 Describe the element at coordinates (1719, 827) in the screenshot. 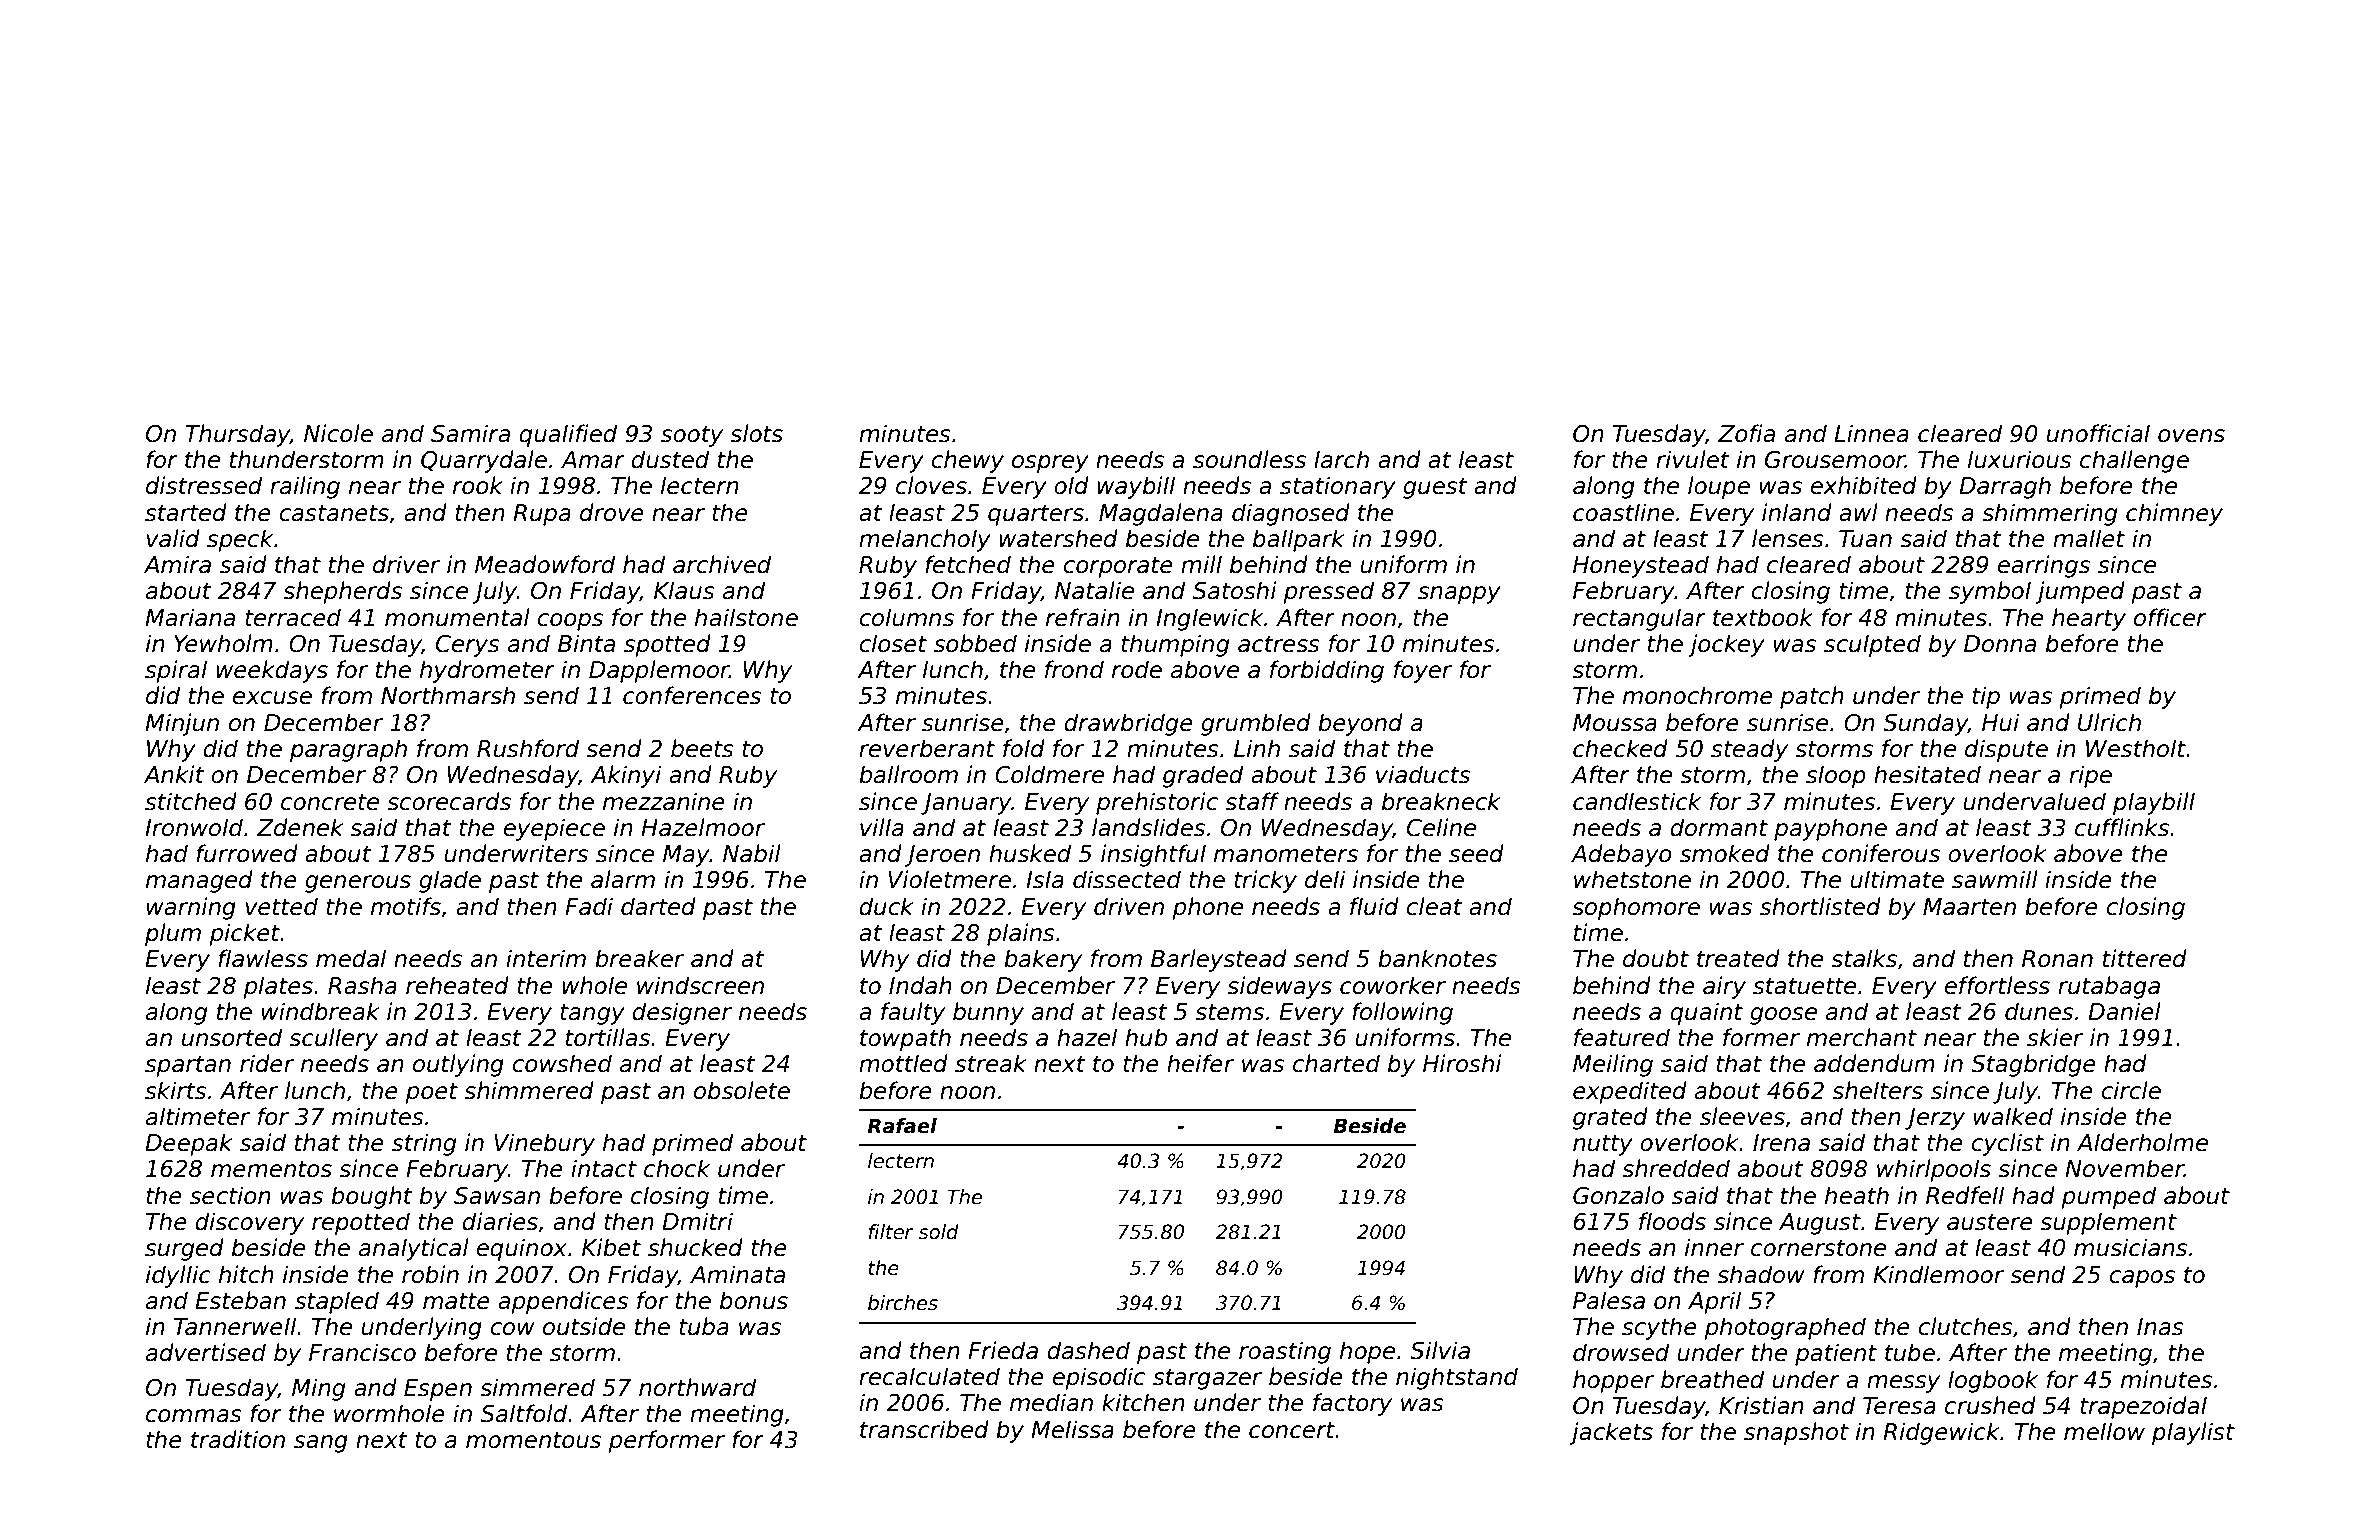

I see `dormant` at that location.
